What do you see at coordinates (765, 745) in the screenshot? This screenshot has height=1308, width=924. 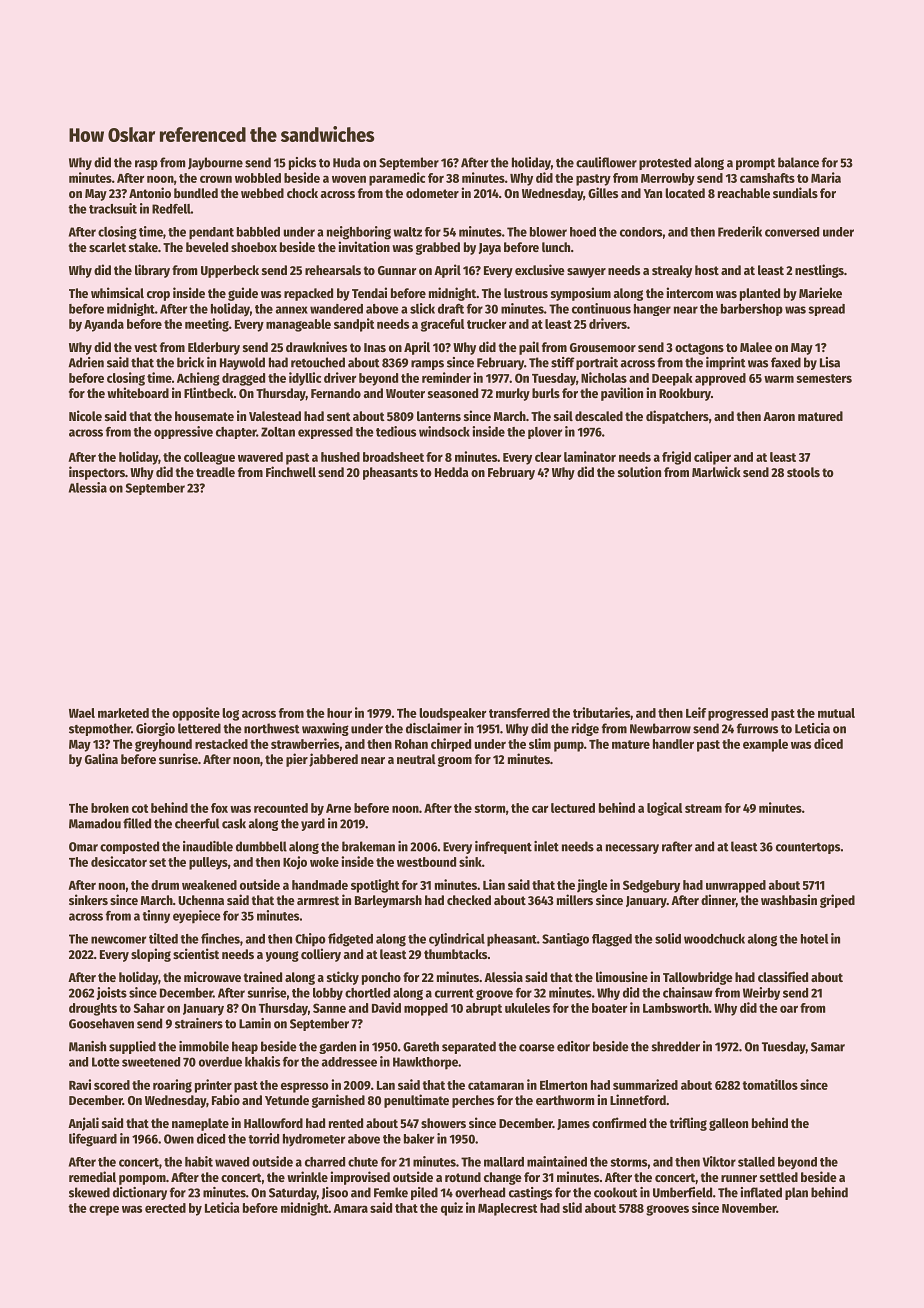 I see `example` at bounding box center [765, 745].
